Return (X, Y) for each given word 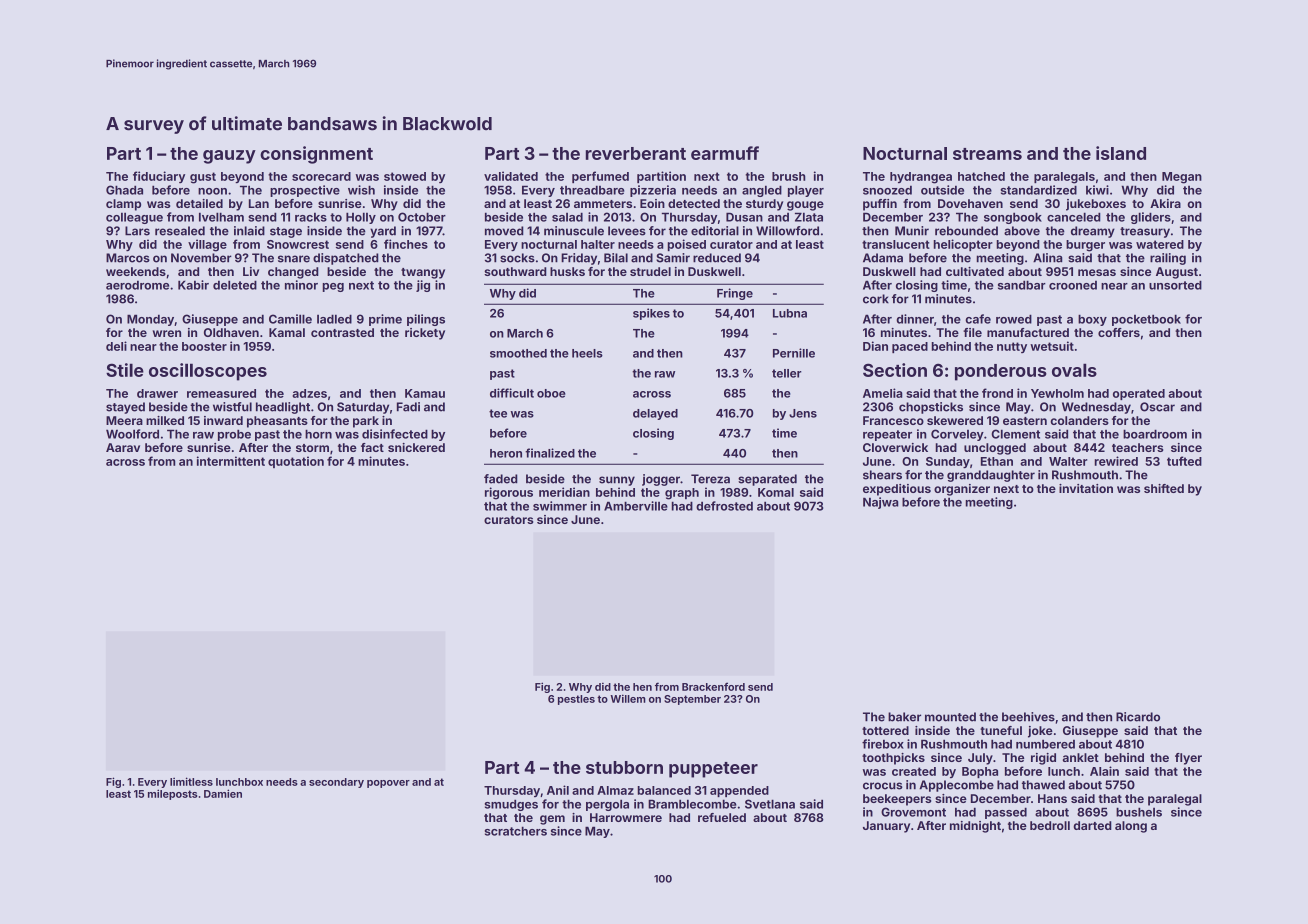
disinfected (395, 434)
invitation (1086, 488)
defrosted (724, 506)
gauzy (229, 157)
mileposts (172, 794)
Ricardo (1138, 717)
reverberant (636, 153)
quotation (296, 462)
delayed (655, 414)
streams (987, 154)
